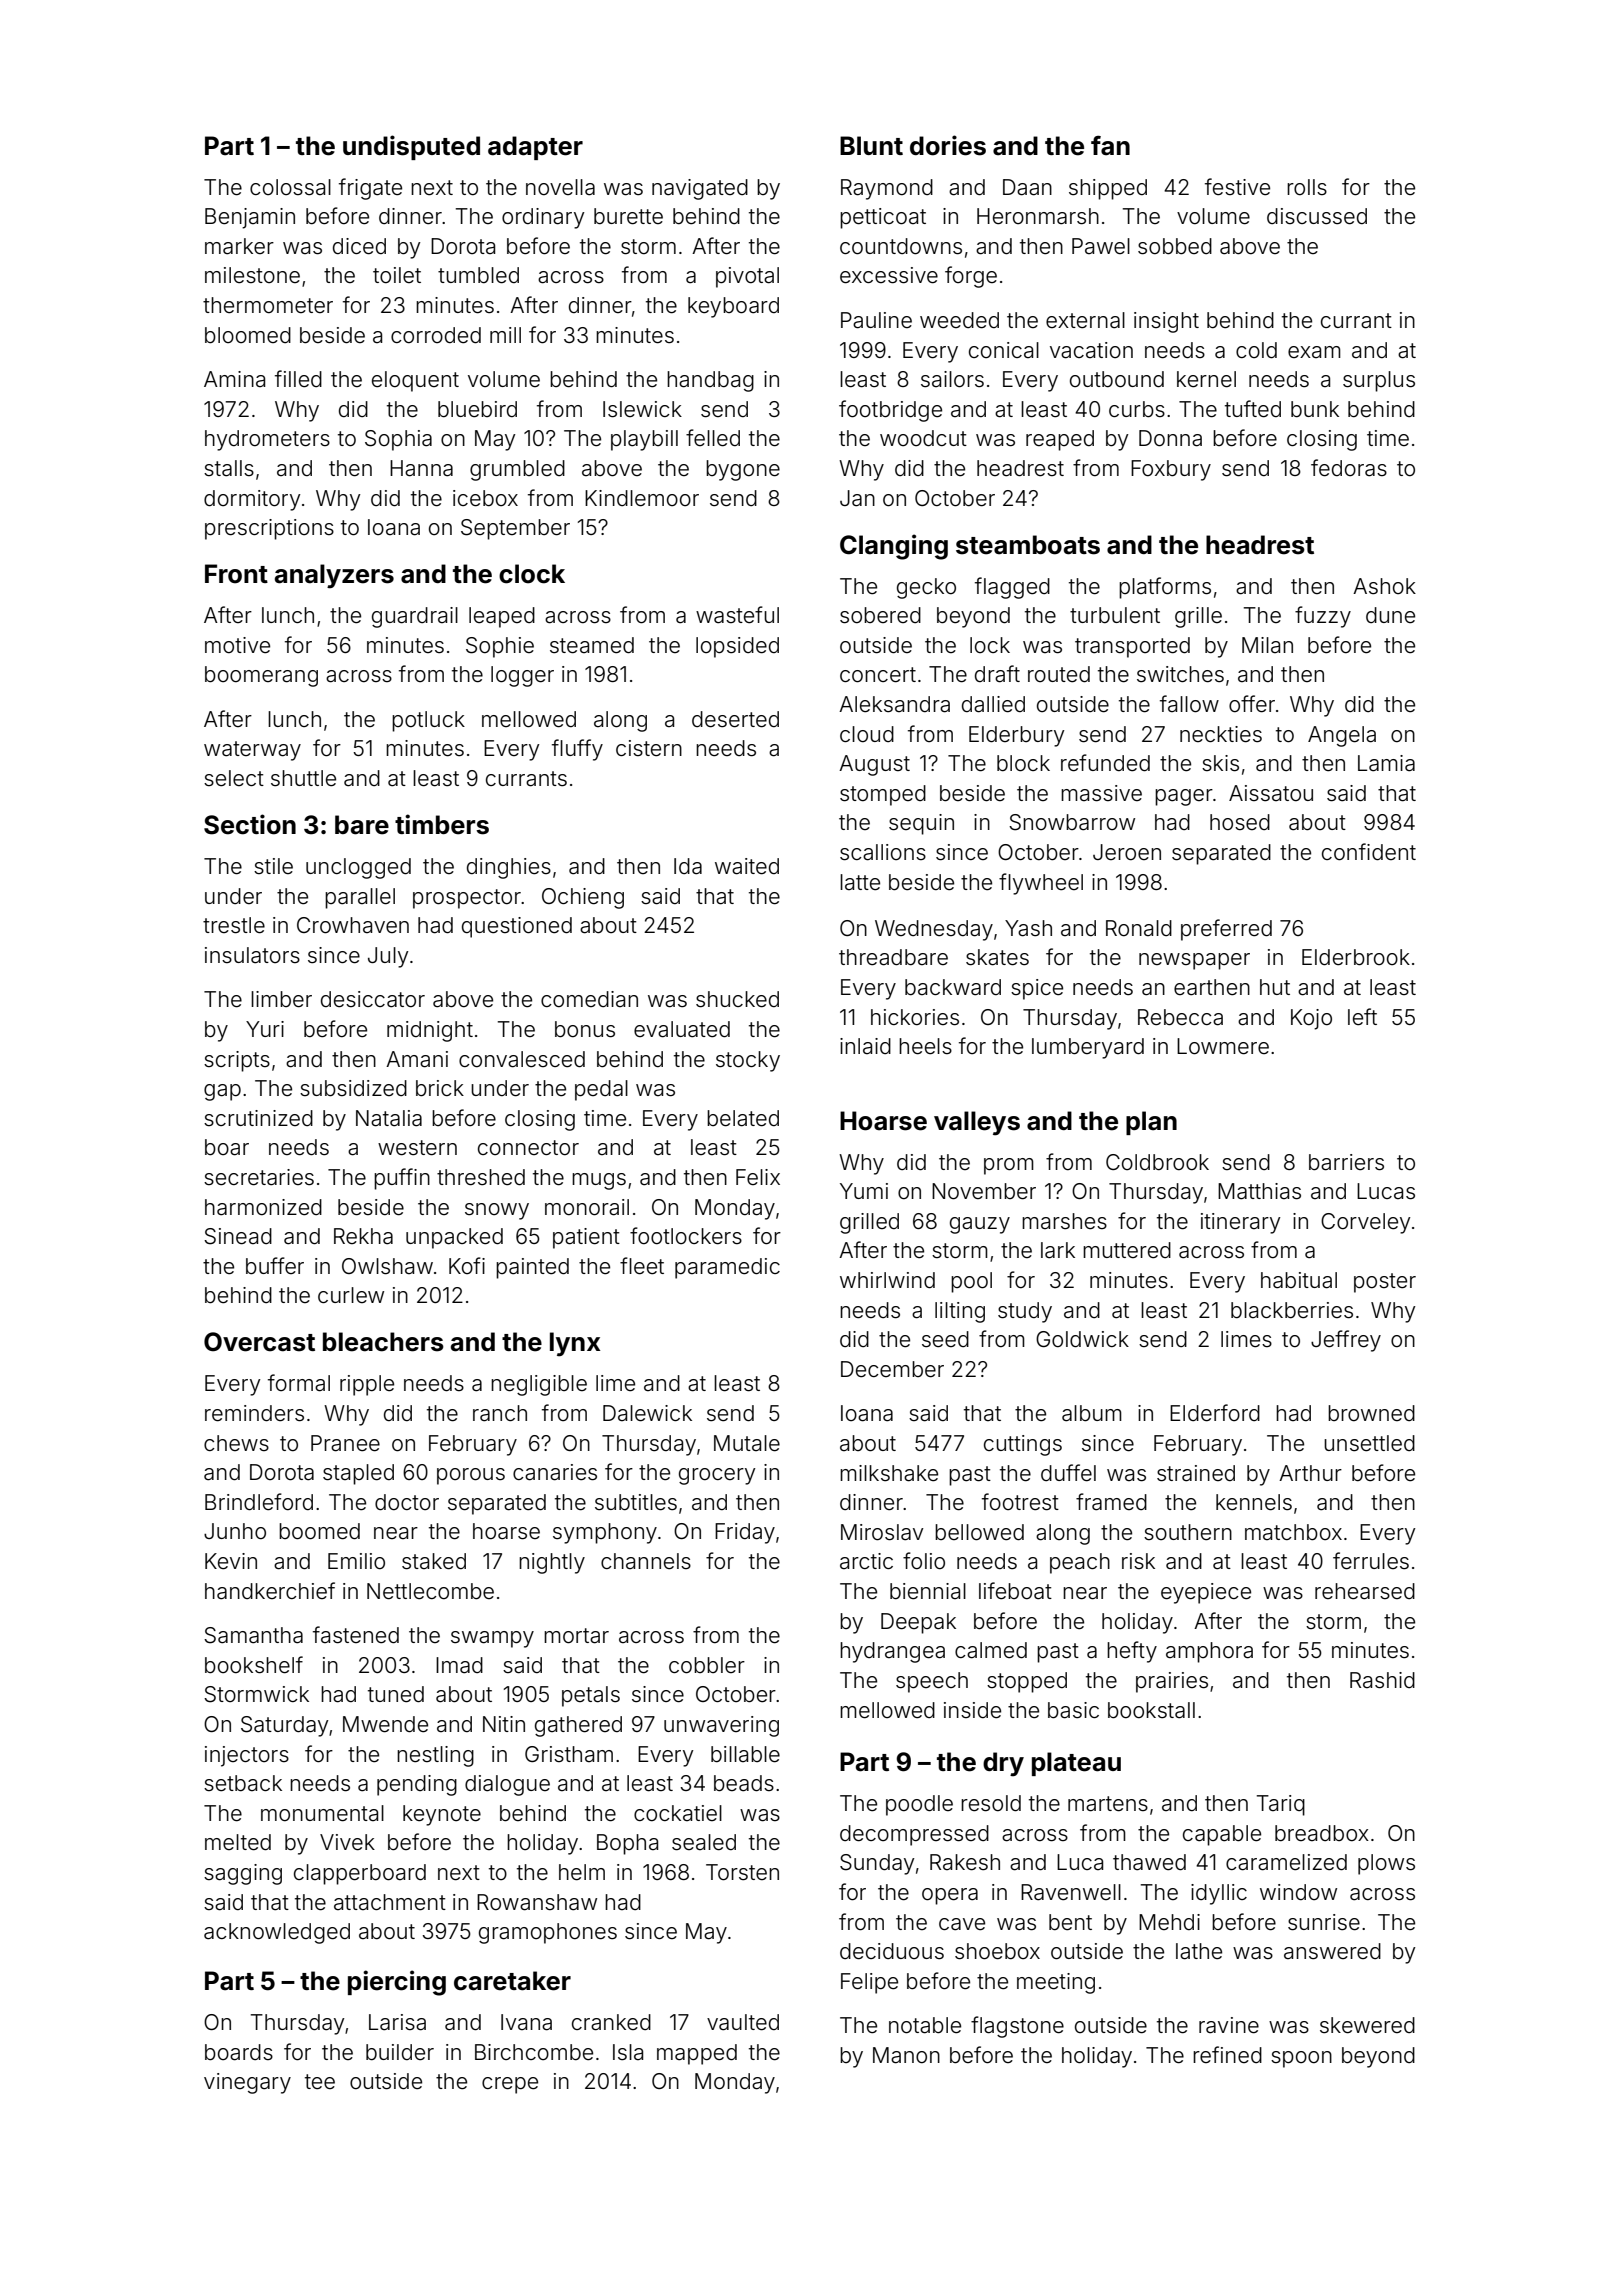 This document has height=2292, width=1620. Describe the element at coordinates (250, 218) in the document. I see `Benjamin` at that location.
